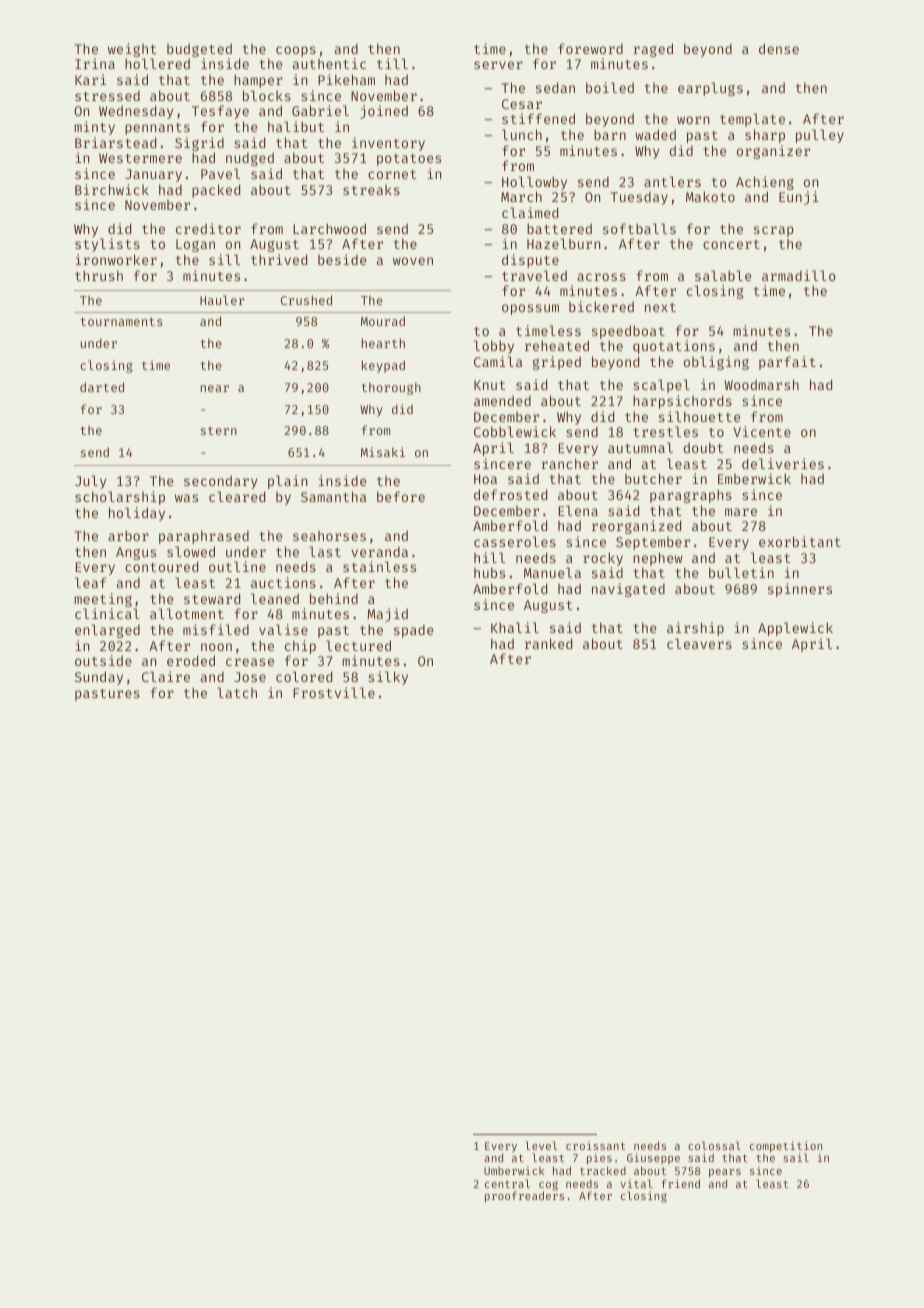  I want to click on salable, so click(723, 275).
